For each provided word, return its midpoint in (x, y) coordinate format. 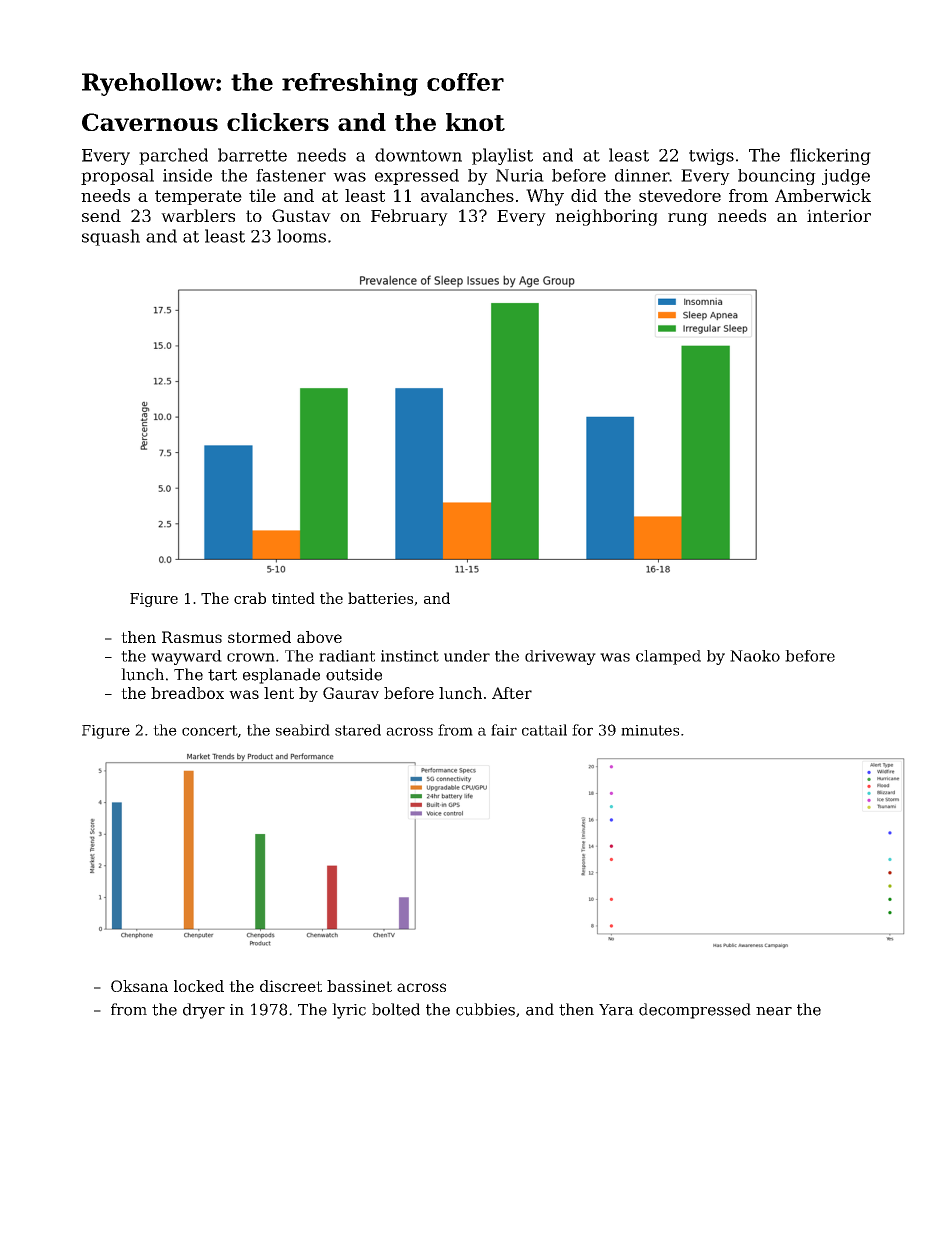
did (584, 195)
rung (688, 219)
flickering (830, 156)
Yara (616, 1010)
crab (250, 598)
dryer (204, 1011)
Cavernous (150, 122)
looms (301, 236)
